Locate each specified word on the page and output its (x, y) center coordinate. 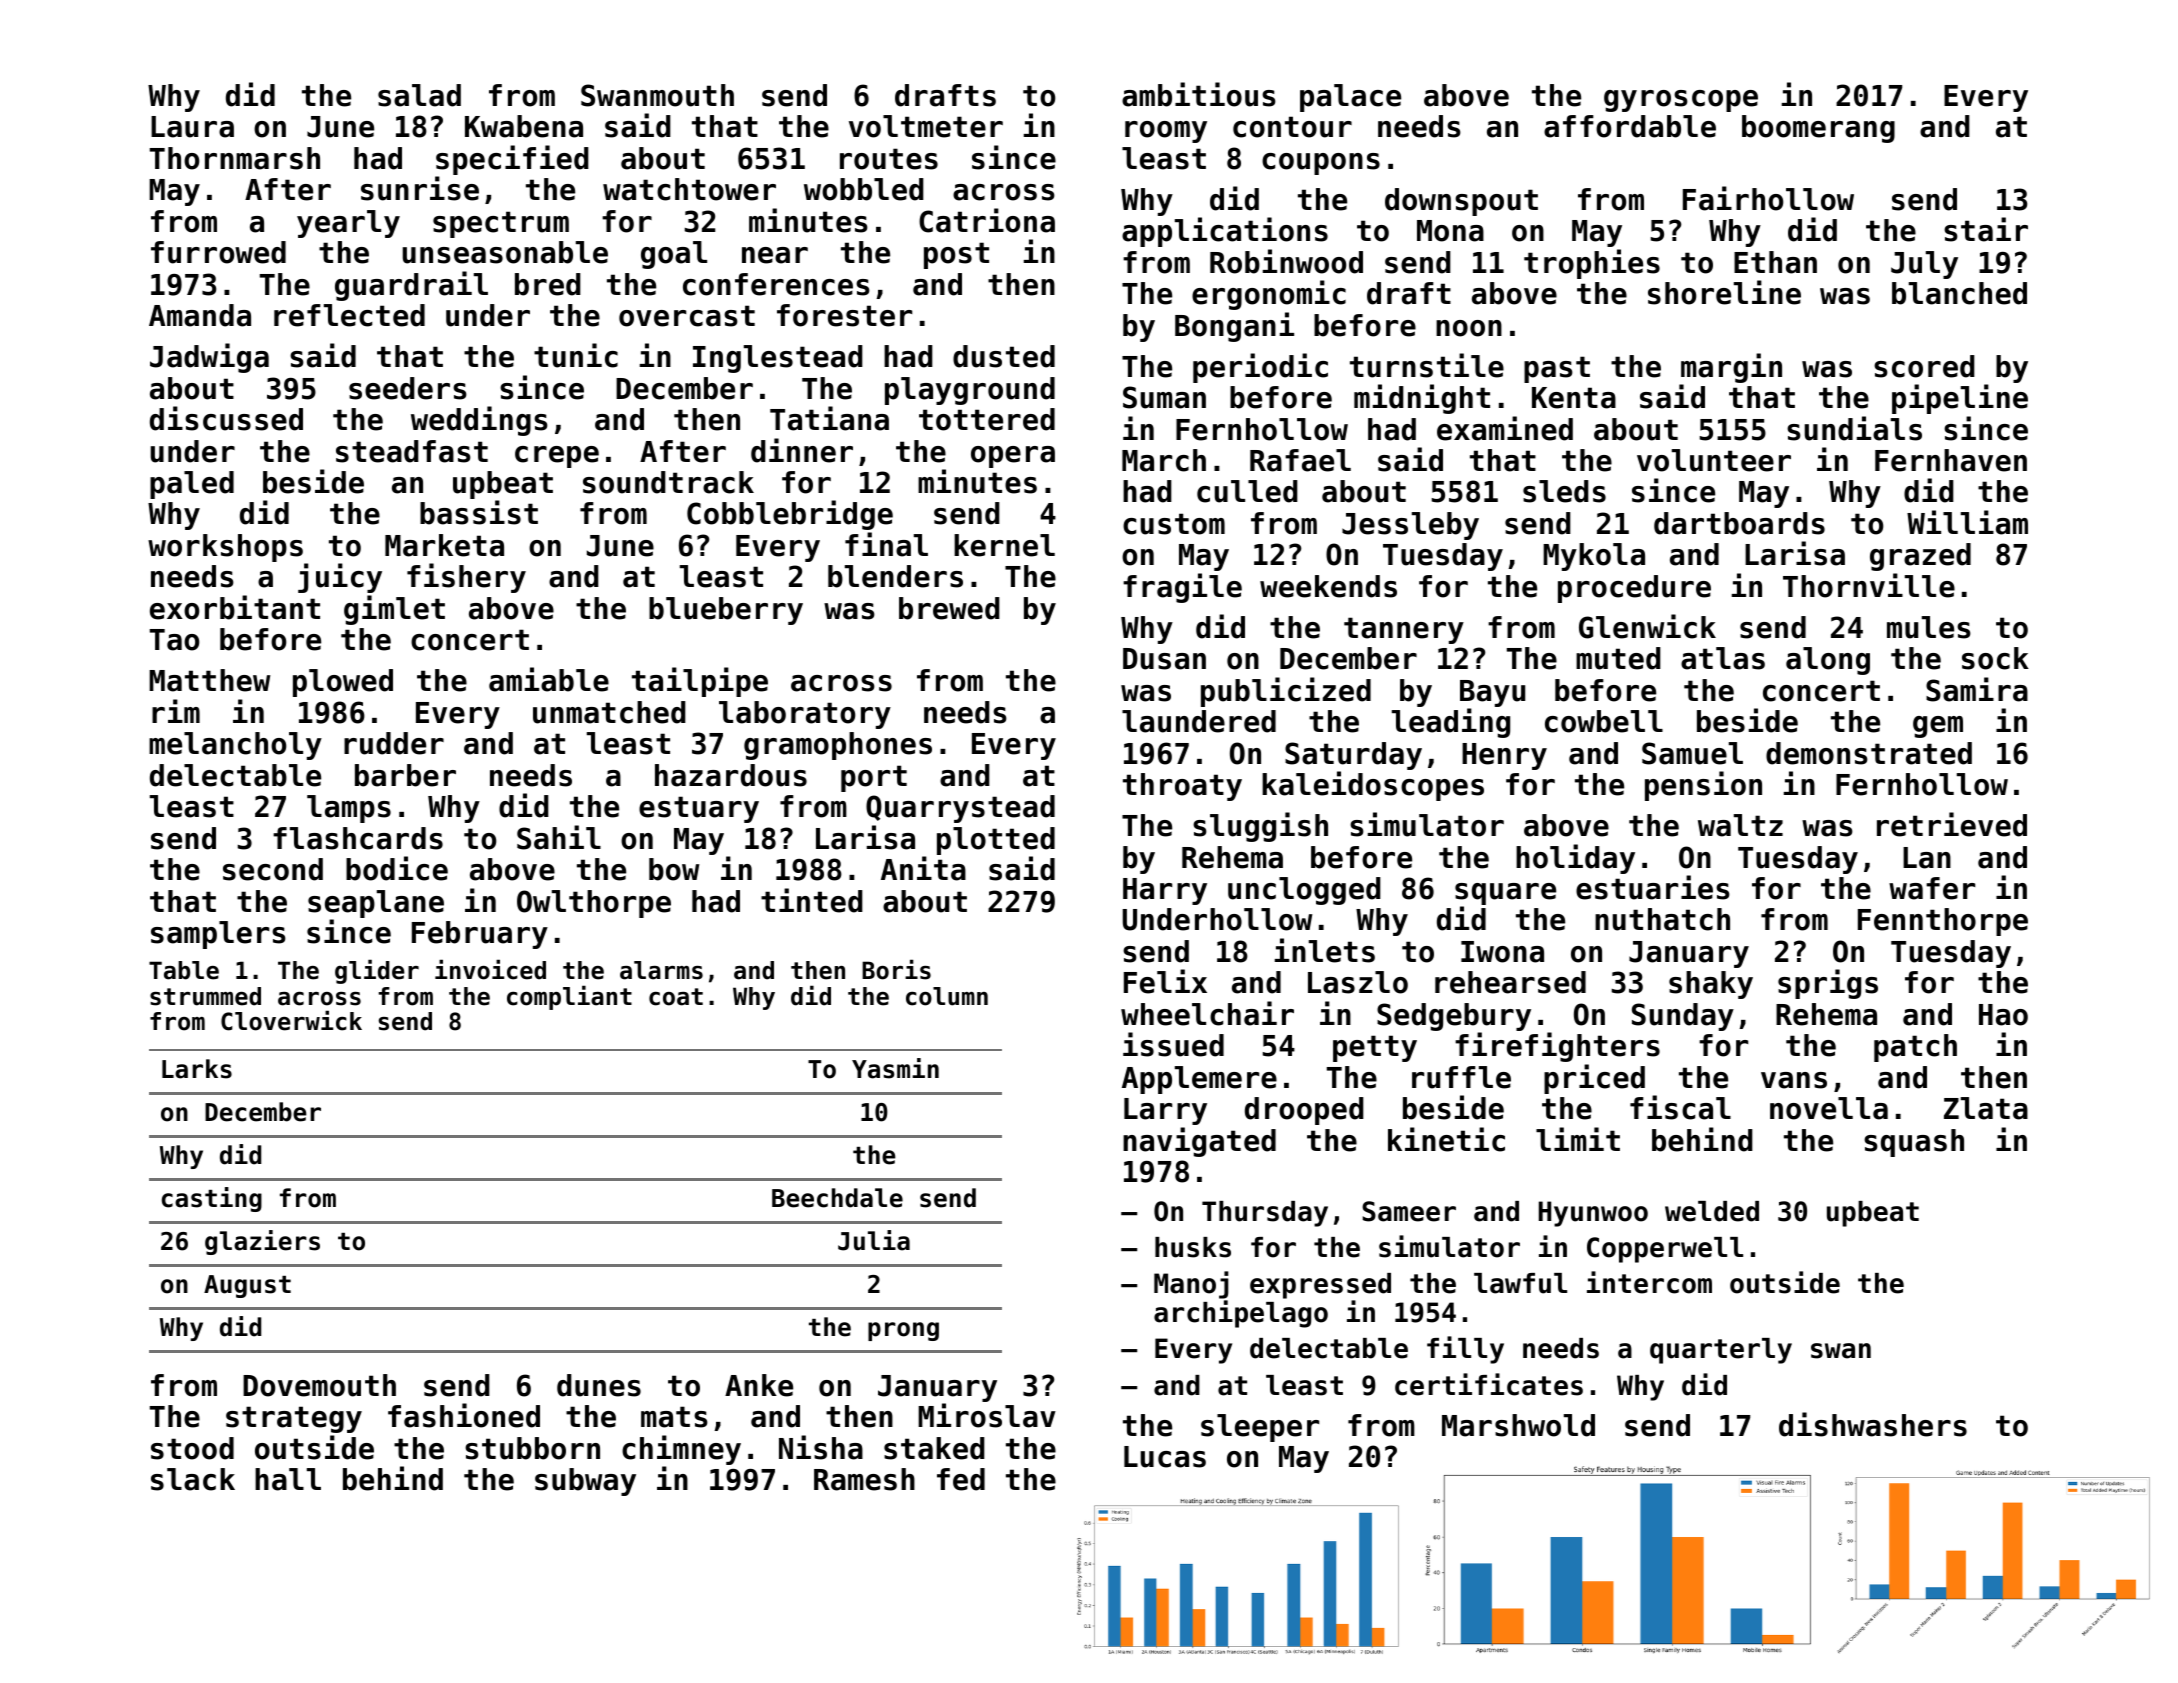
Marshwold (1518, 1425)
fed (961, 1479)
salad (419, 95)
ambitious (1199, 94)
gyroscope (1681, 101)
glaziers (262, 1242)
